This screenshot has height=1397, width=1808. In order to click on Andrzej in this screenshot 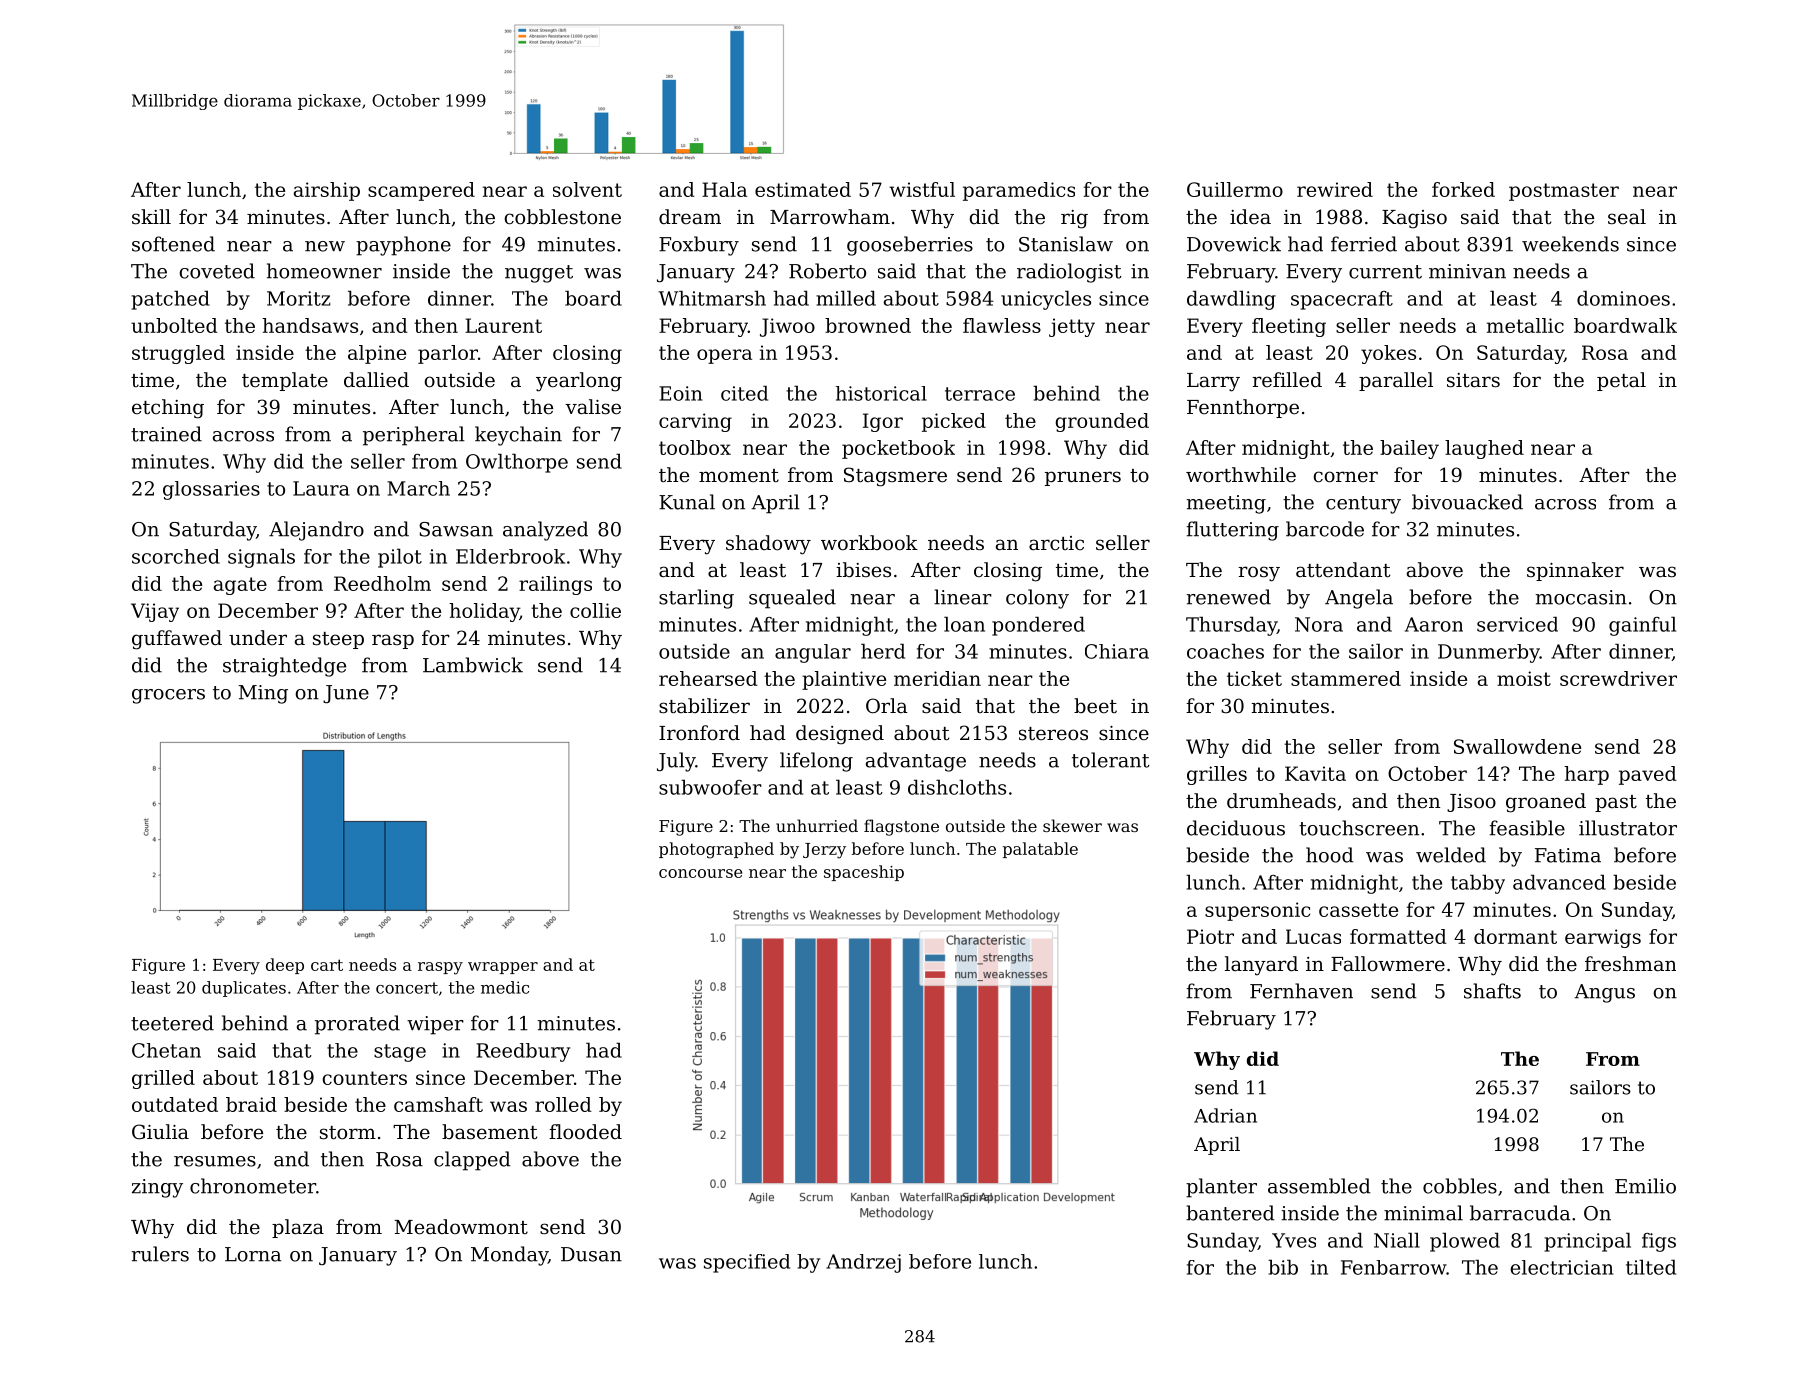, I will do `click(863, 1263)`.
